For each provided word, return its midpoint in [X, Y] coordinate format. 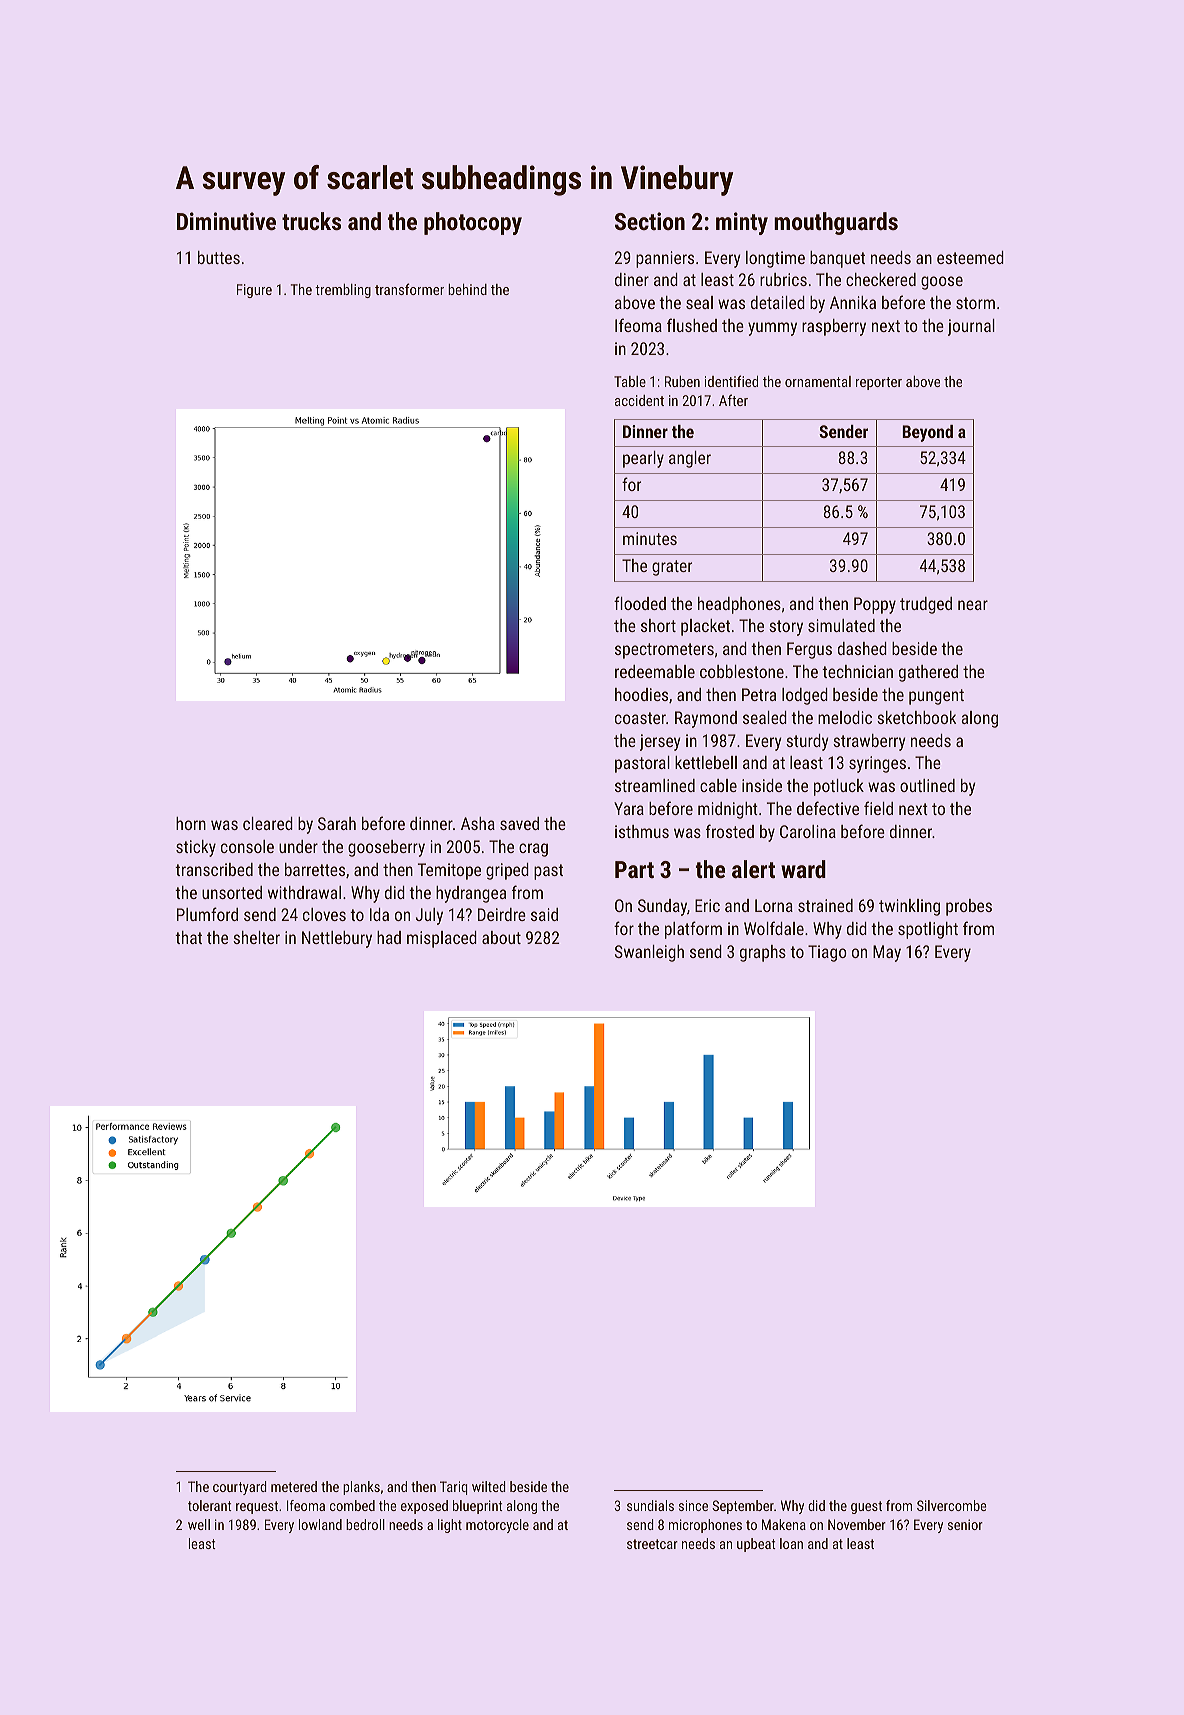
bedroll [365, 1524]
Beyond [927, 433]
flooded [640, 603]
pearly [643, 459]
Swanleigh [649, 953]
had [389, 937]
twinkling [909, 907]
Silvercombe [952, 1505]
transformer [409, 289]
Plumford [207, 914]
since [693, 1505]
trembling [343, 291]
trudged [926, 605]
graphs [763, 953]
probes [969, 907]
